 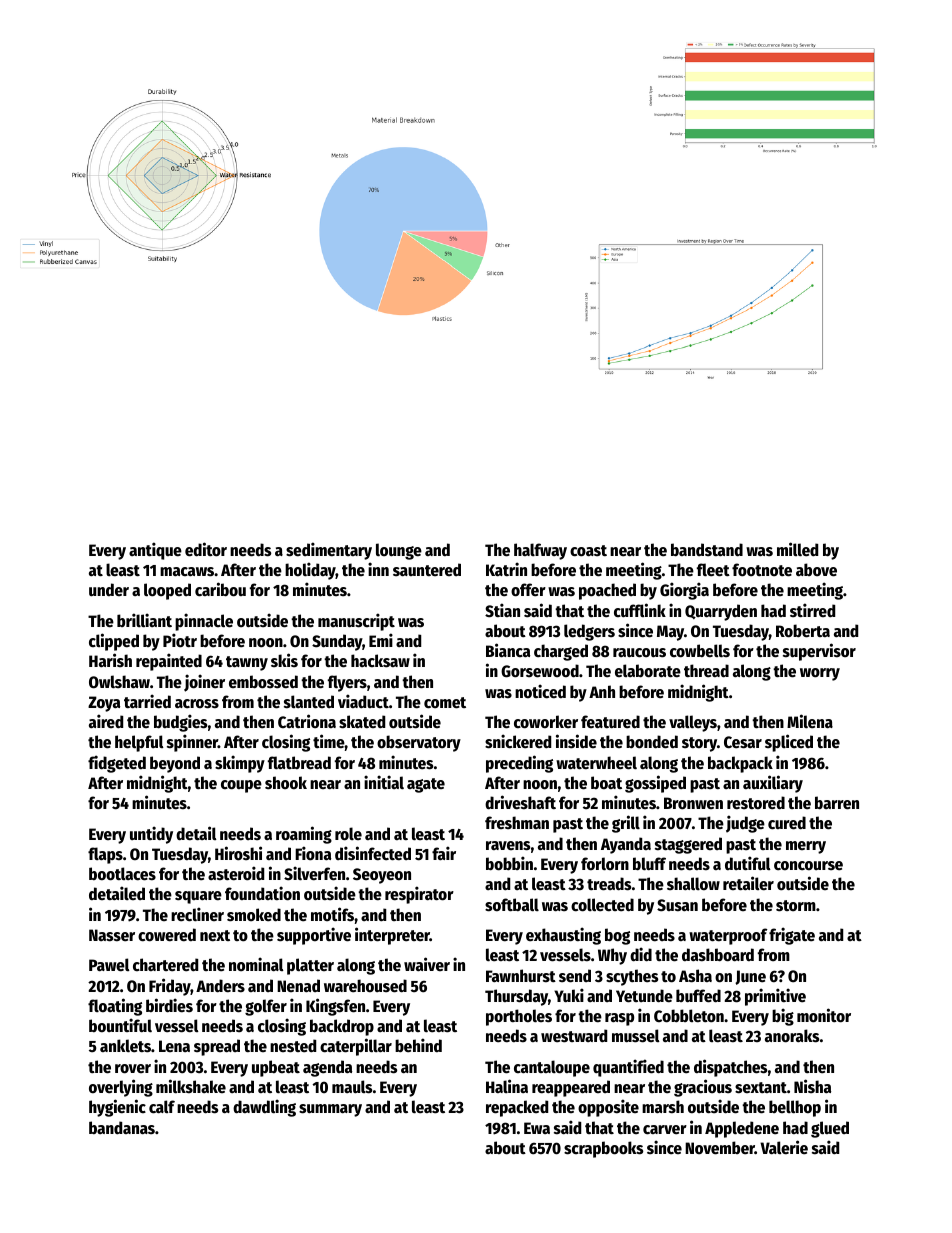 I want to click on waiver, so click(x=427, y=964).
